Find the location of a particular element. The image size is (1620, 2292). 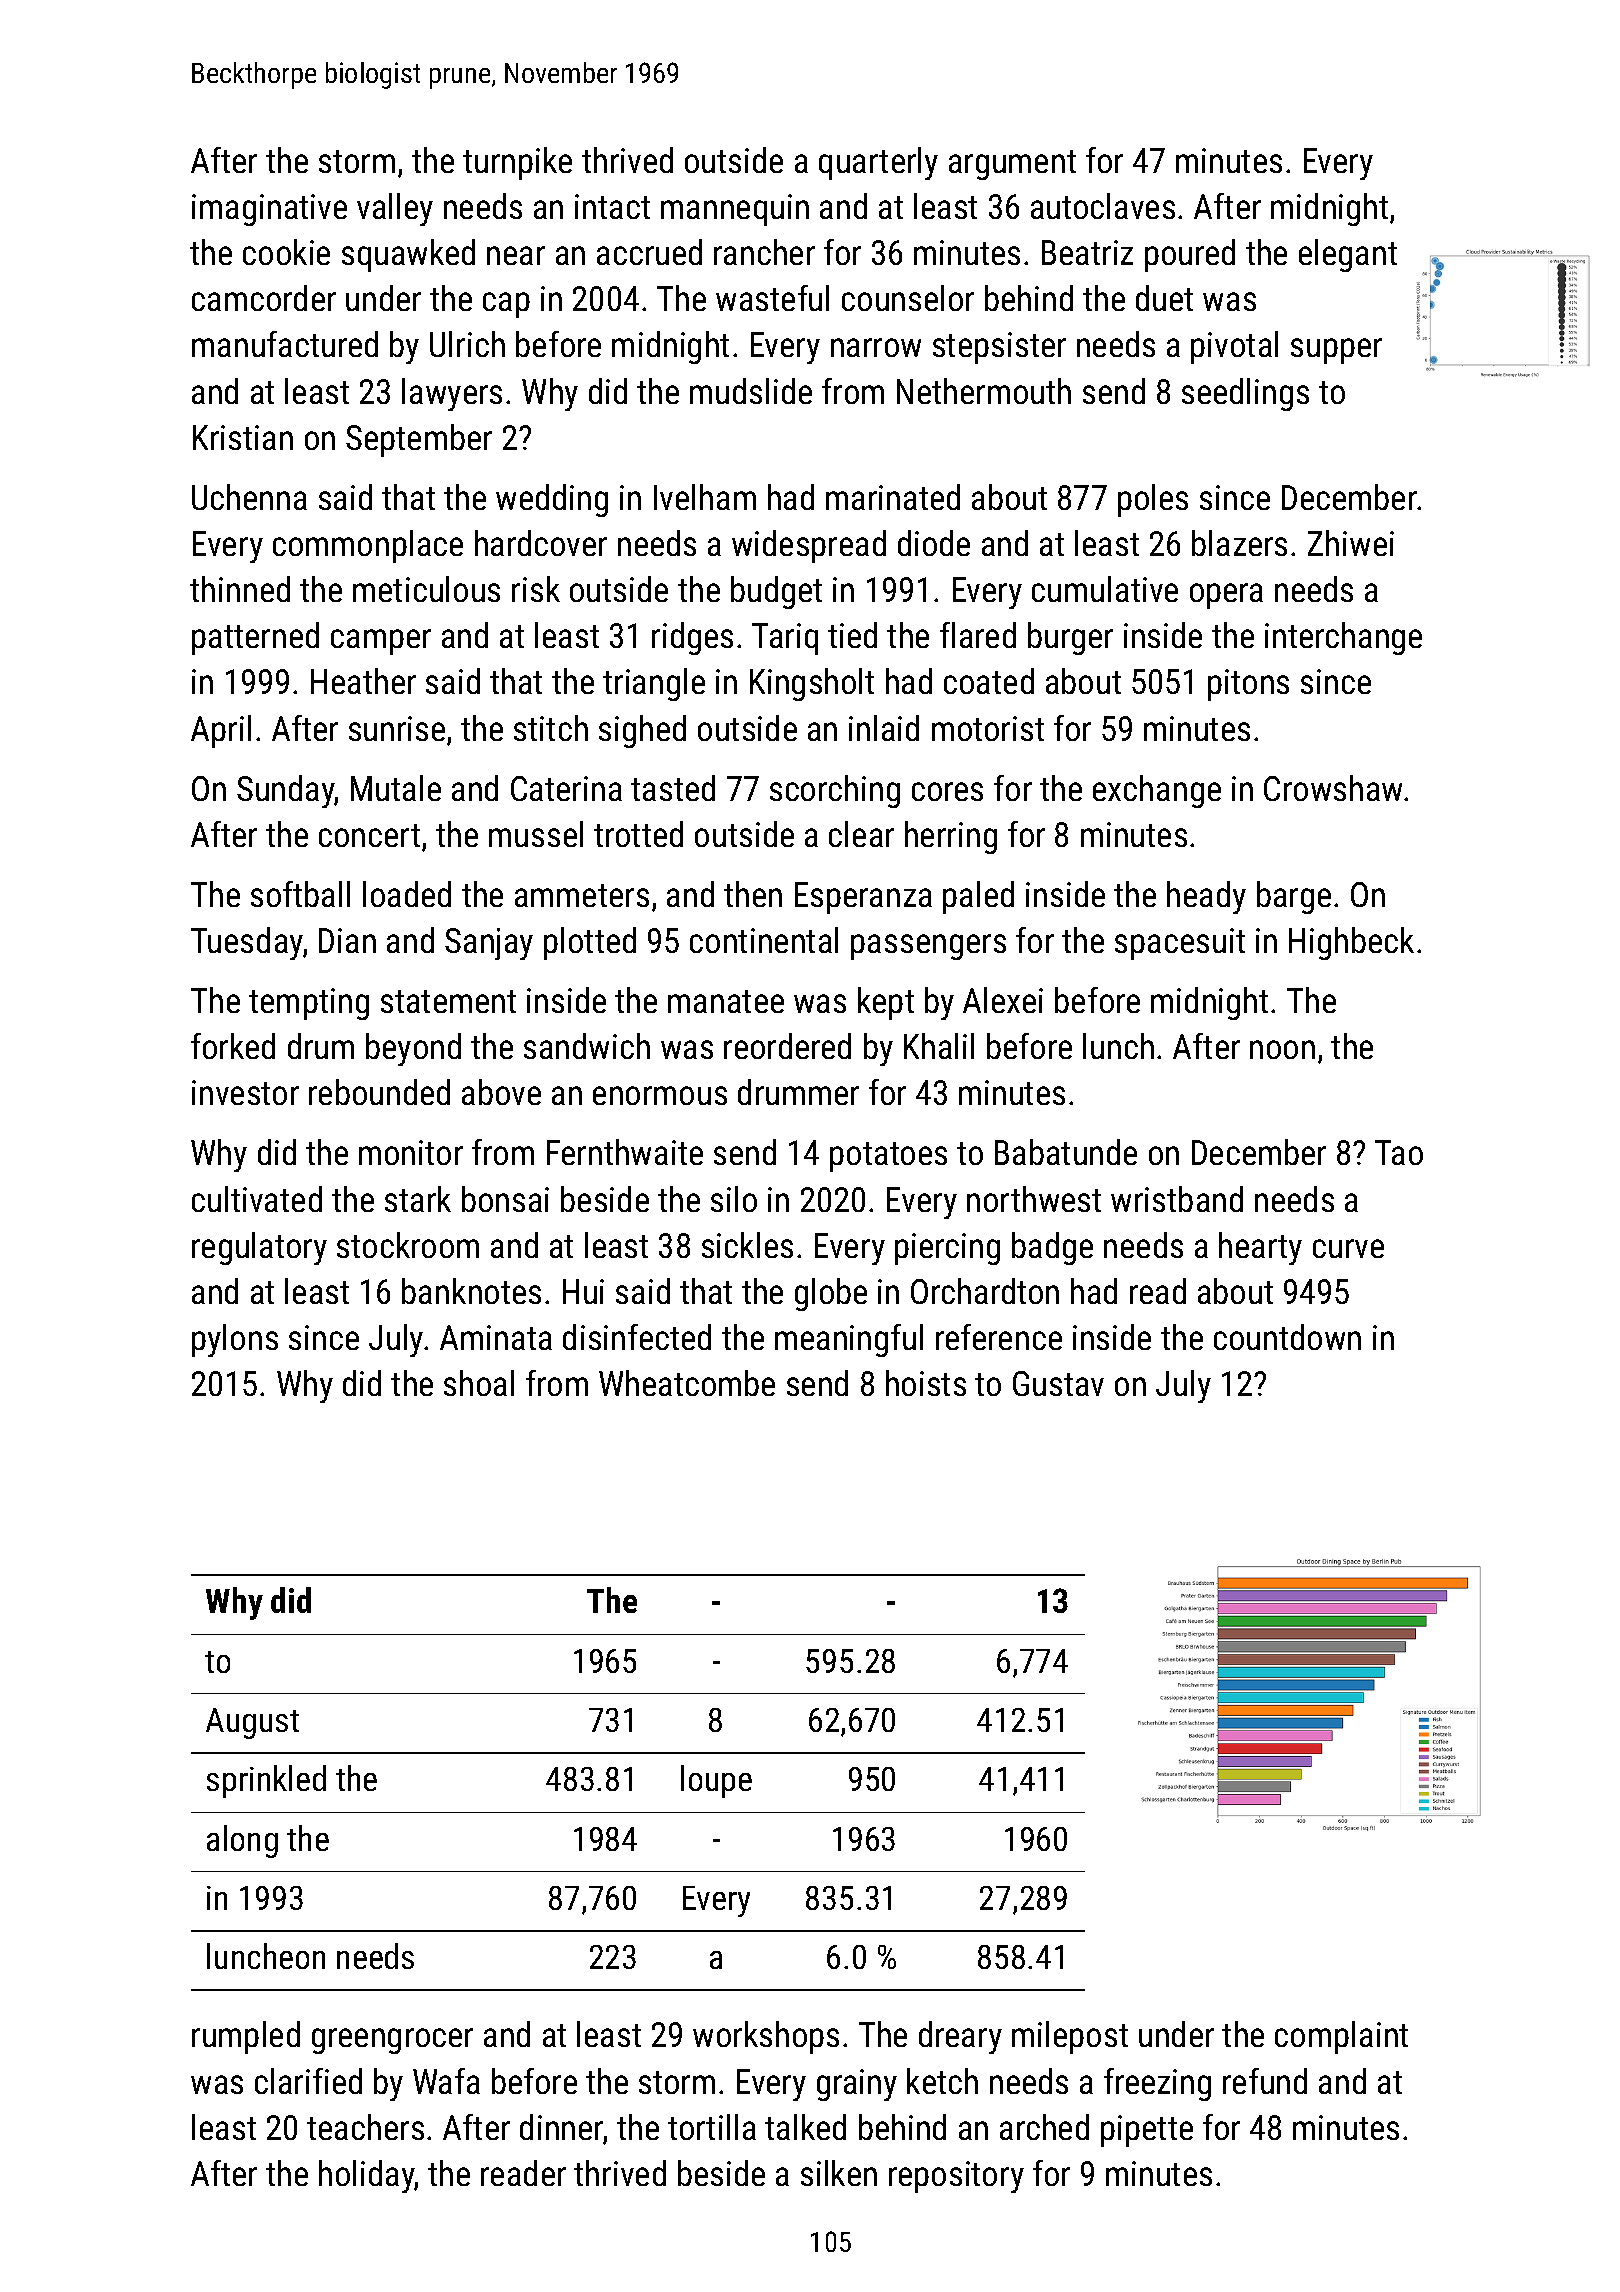

workshops is located at coordinates (766, 2037).
